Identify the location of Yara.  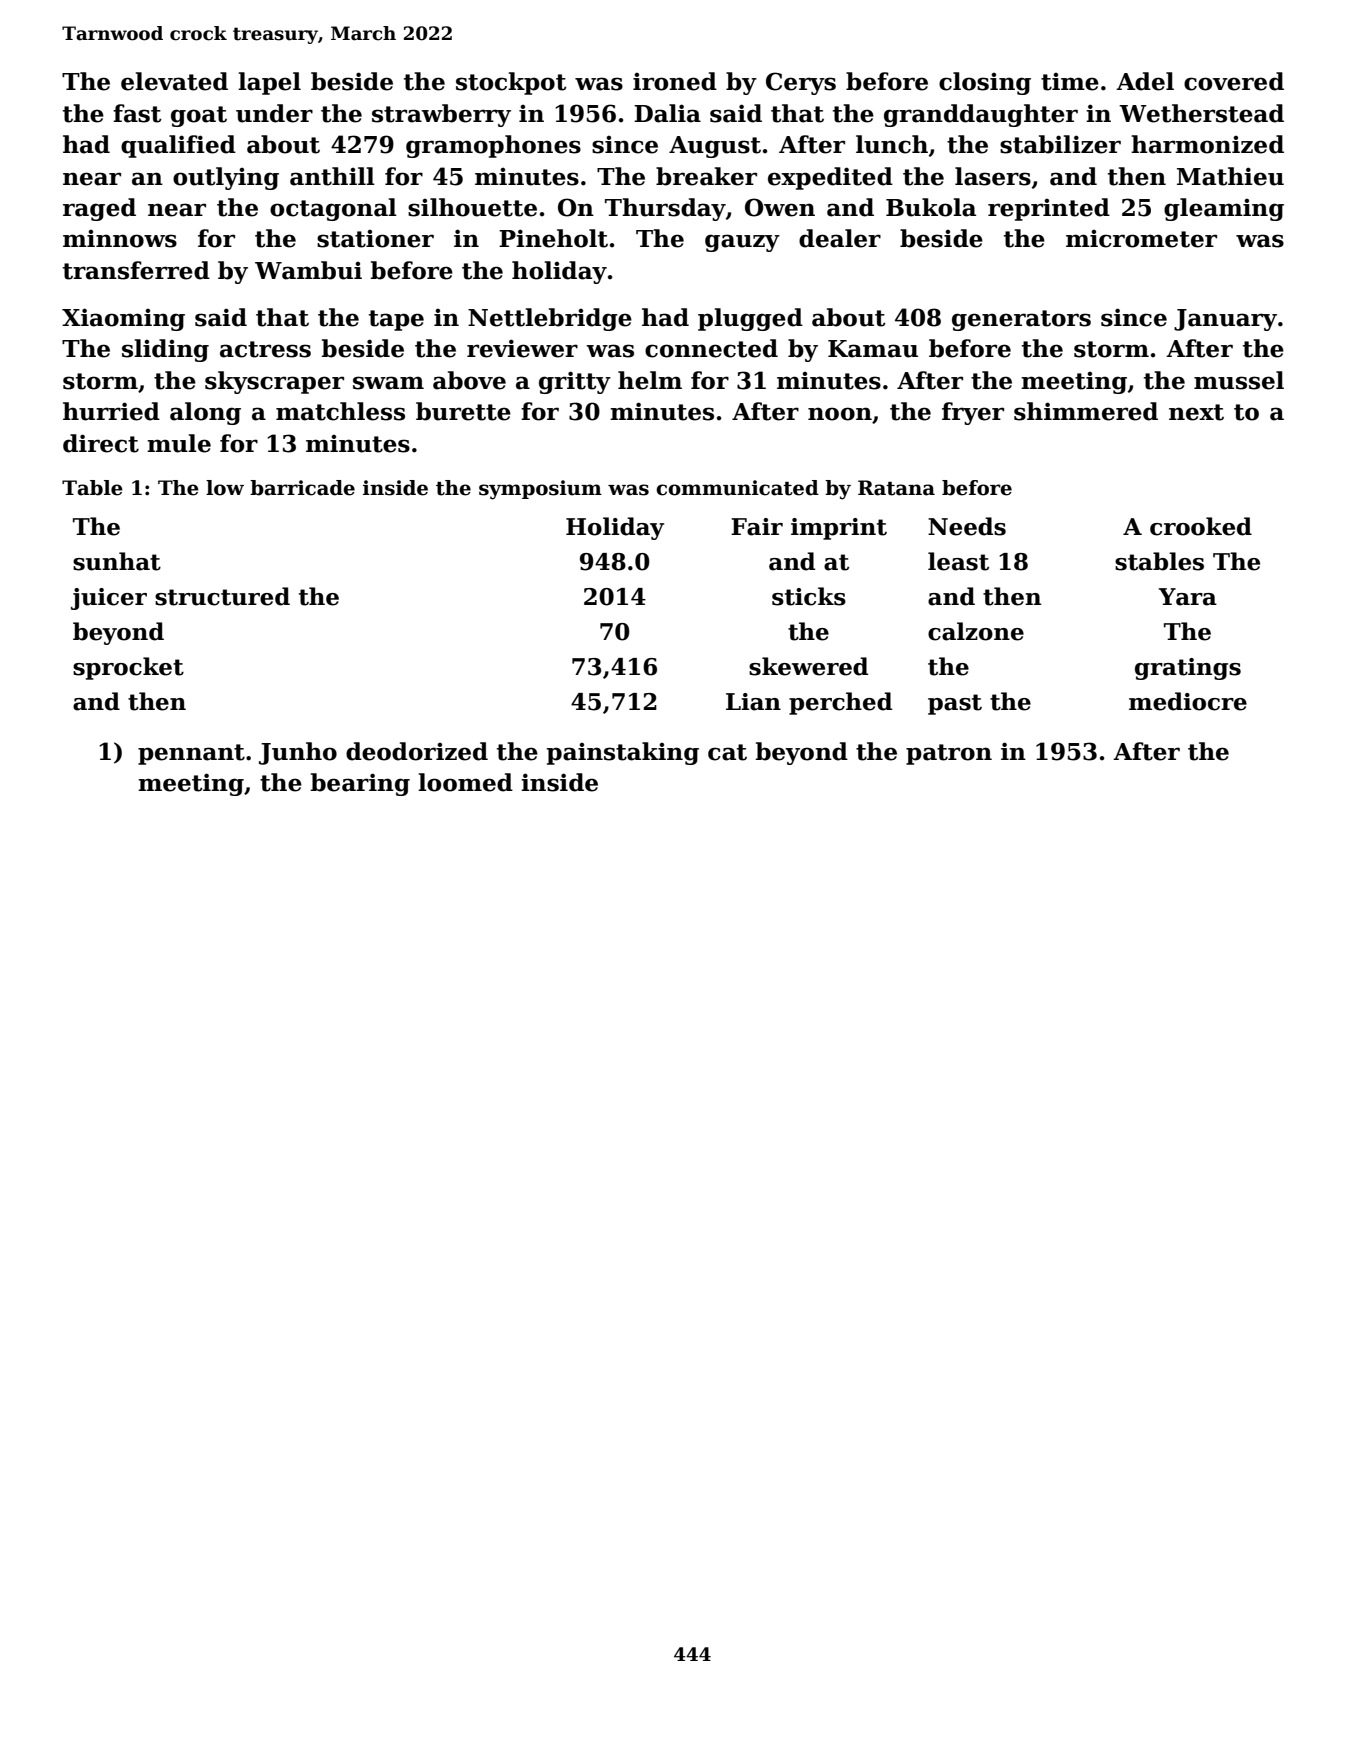
(1188, 597).
